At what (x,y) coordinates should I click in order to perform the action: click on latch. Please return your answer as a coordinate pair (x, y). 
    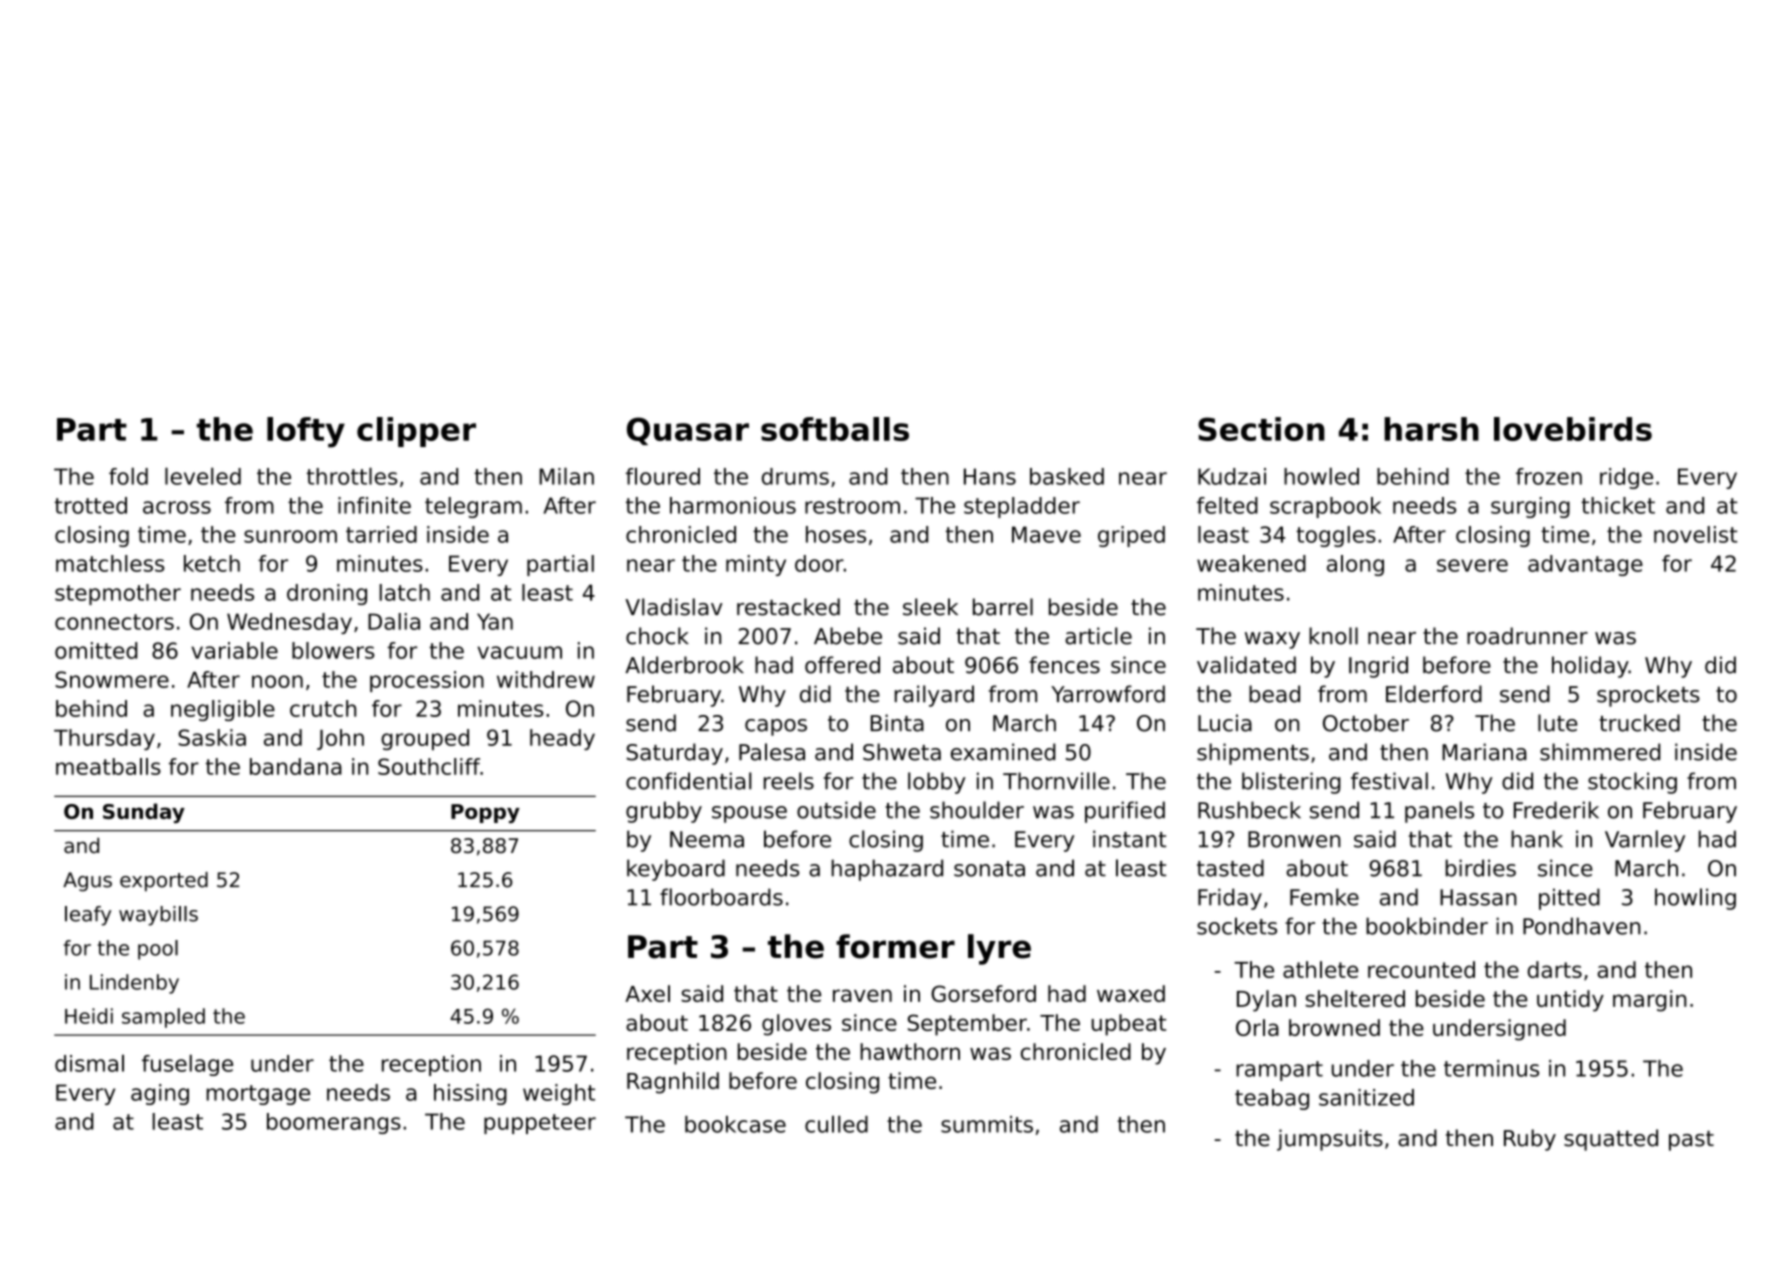
    Looking at the image, I should click on (404, 592).
